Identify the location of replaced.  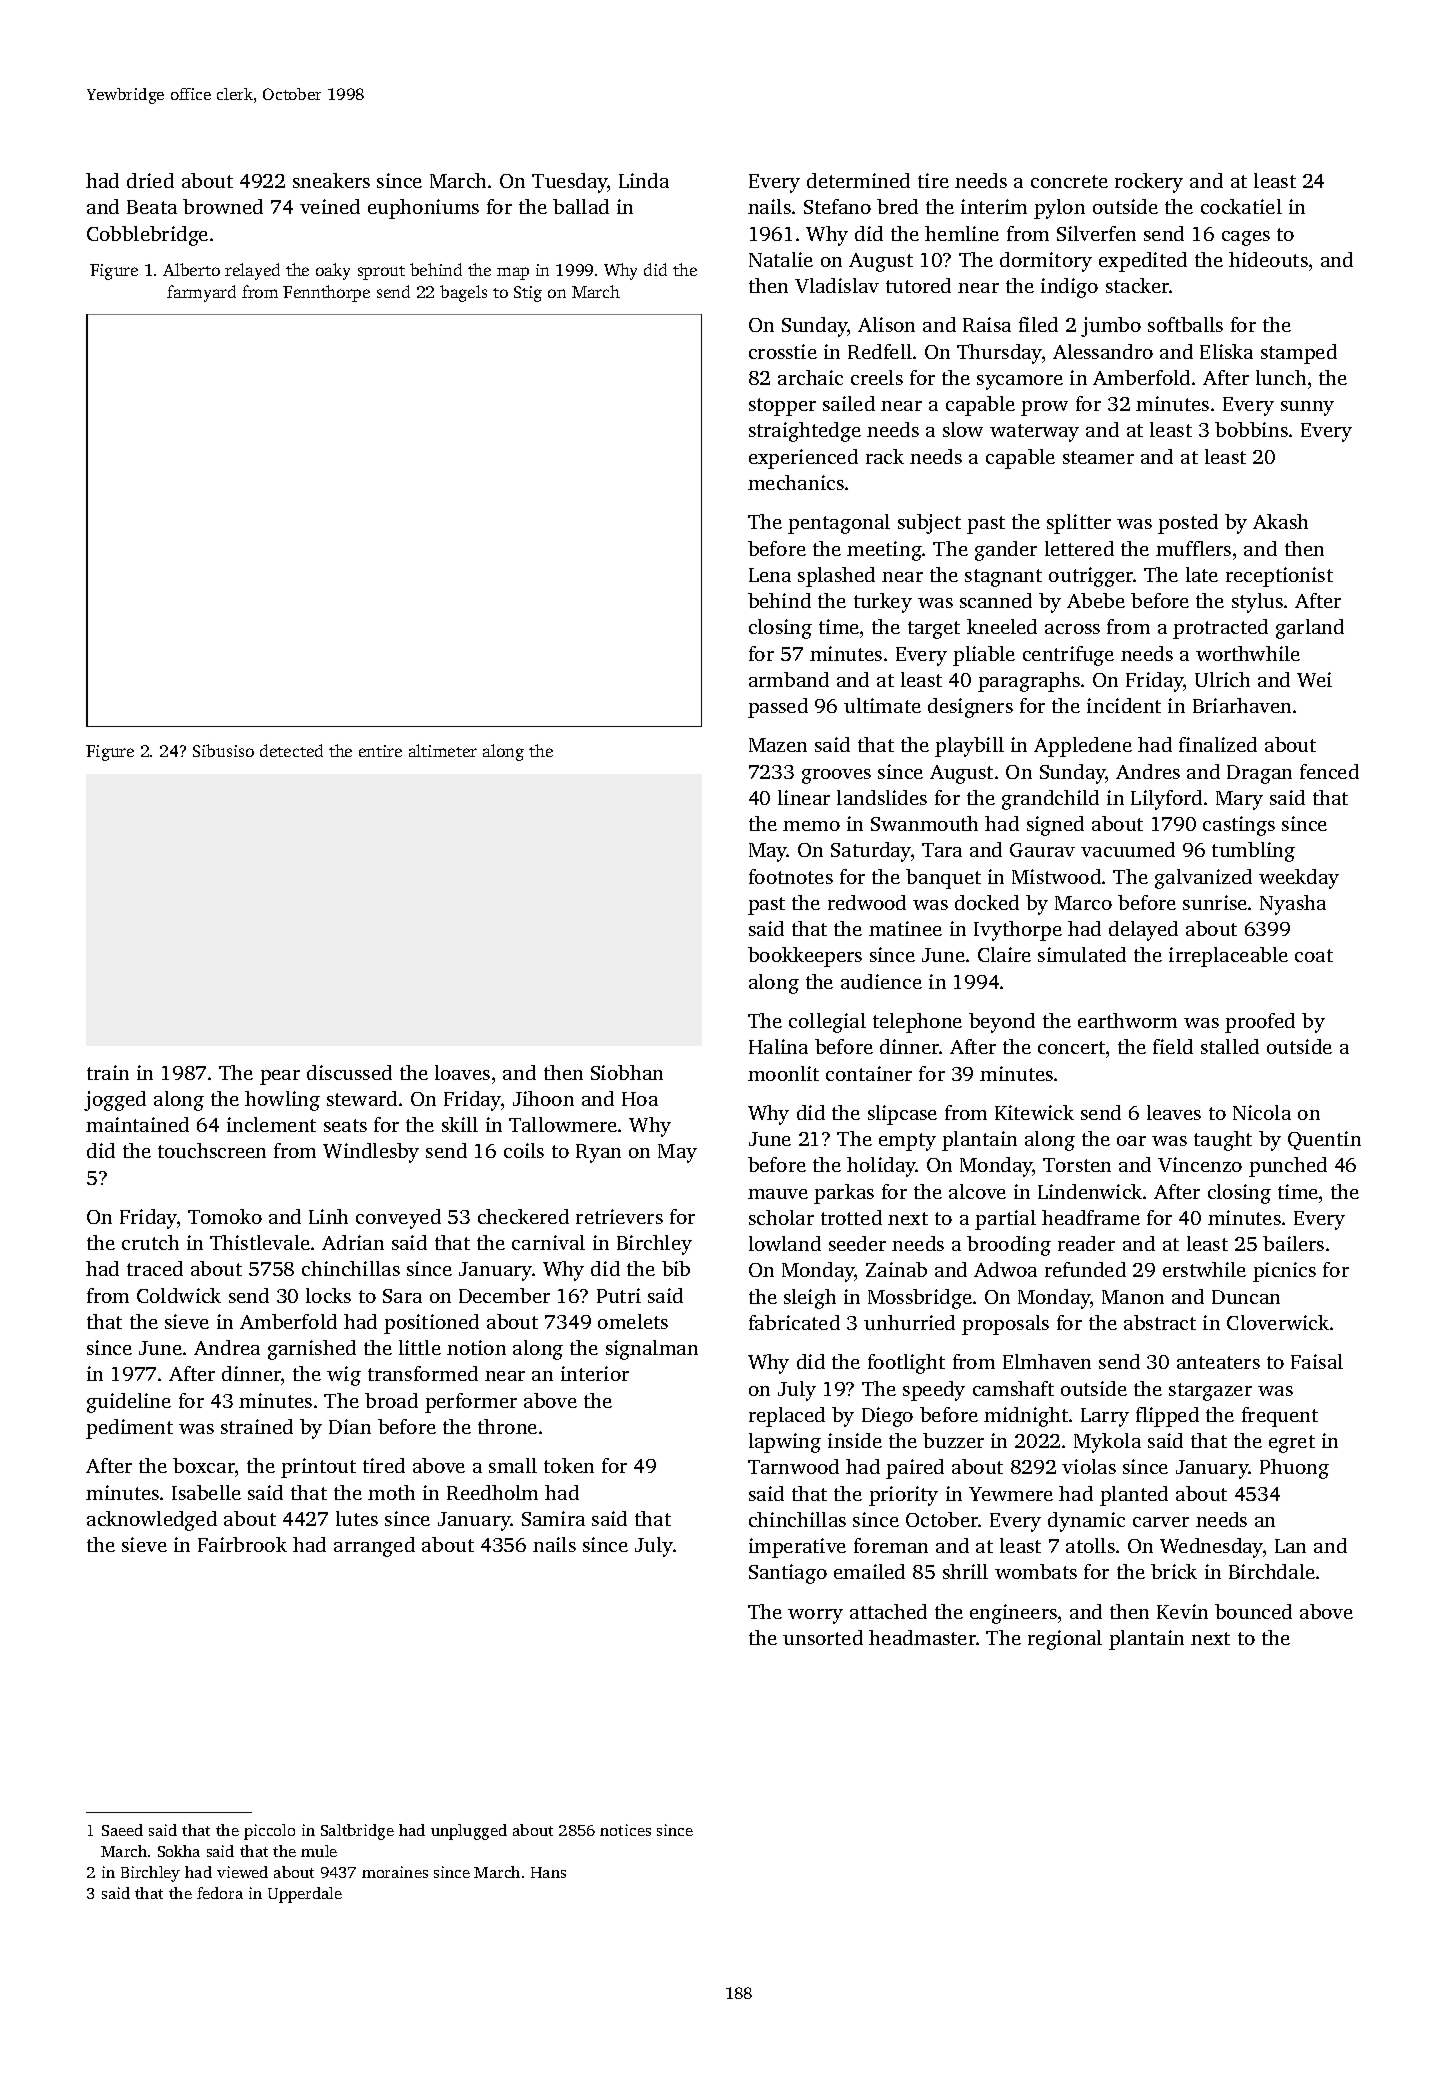
(787, 1417).
